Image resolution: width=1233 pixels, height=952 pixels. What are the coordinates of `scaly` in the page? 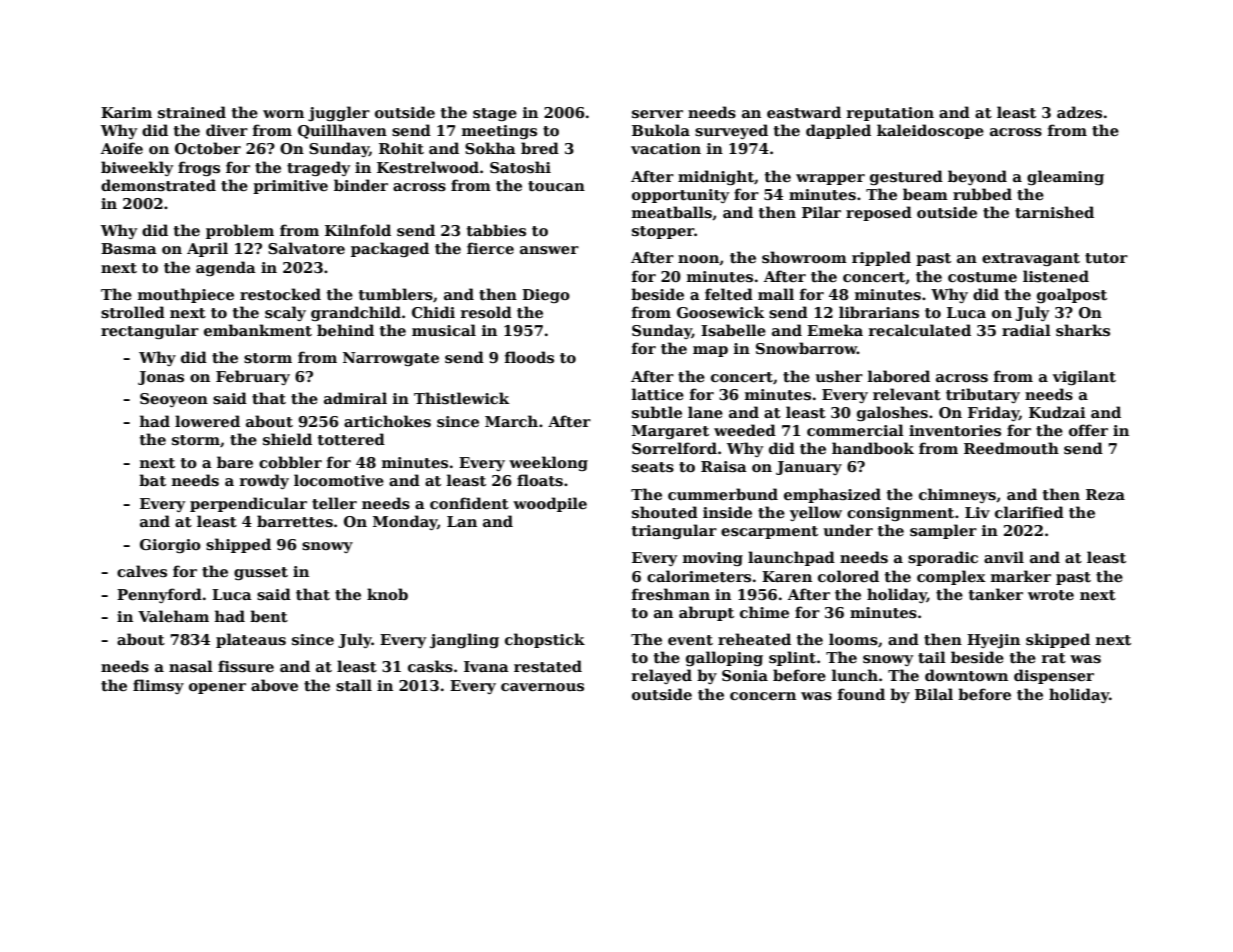 It's located at (285, 313).
